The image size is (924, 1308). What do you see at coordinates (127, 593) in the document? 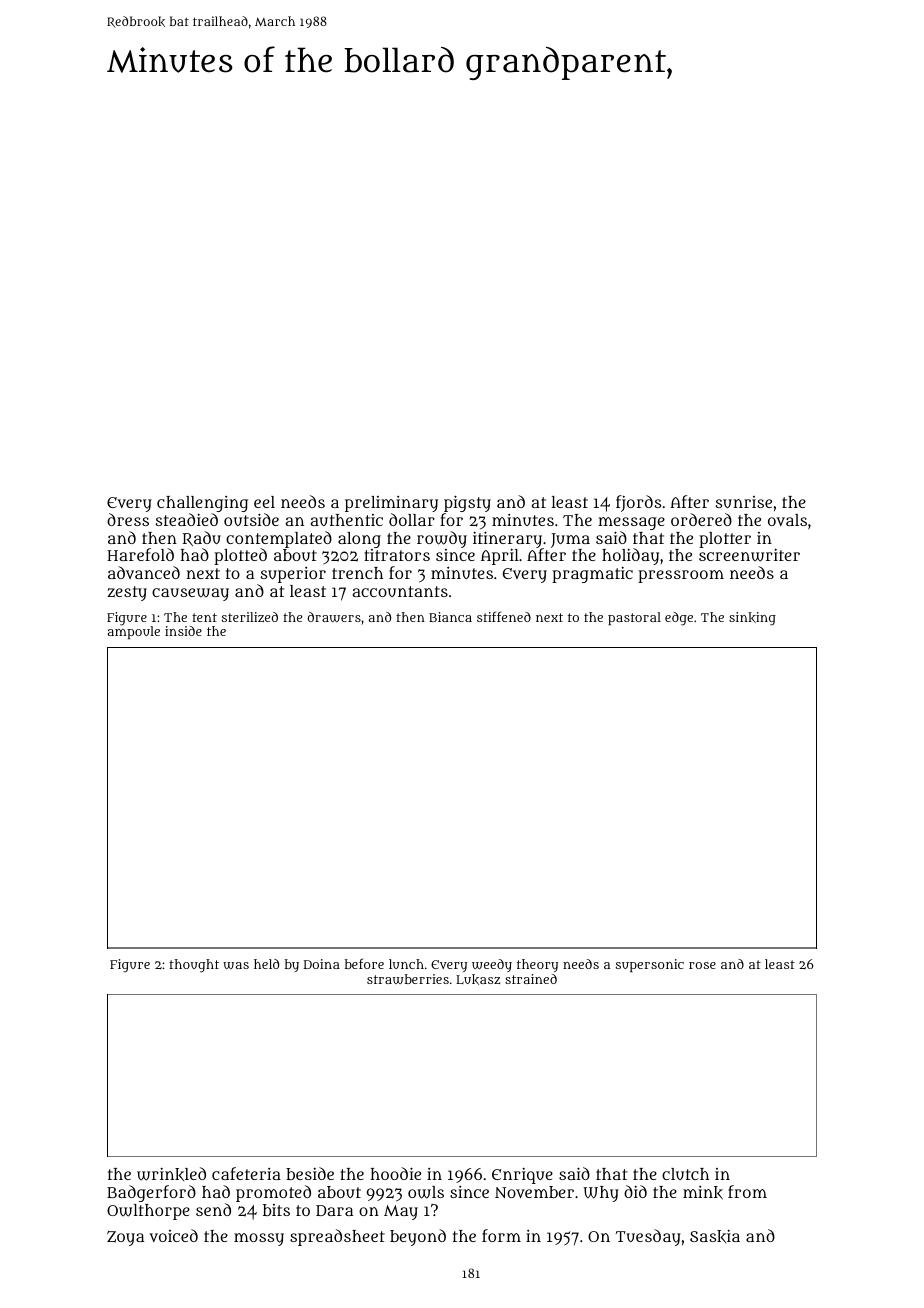
I see `zesty` at bounding box center [127, 593].
